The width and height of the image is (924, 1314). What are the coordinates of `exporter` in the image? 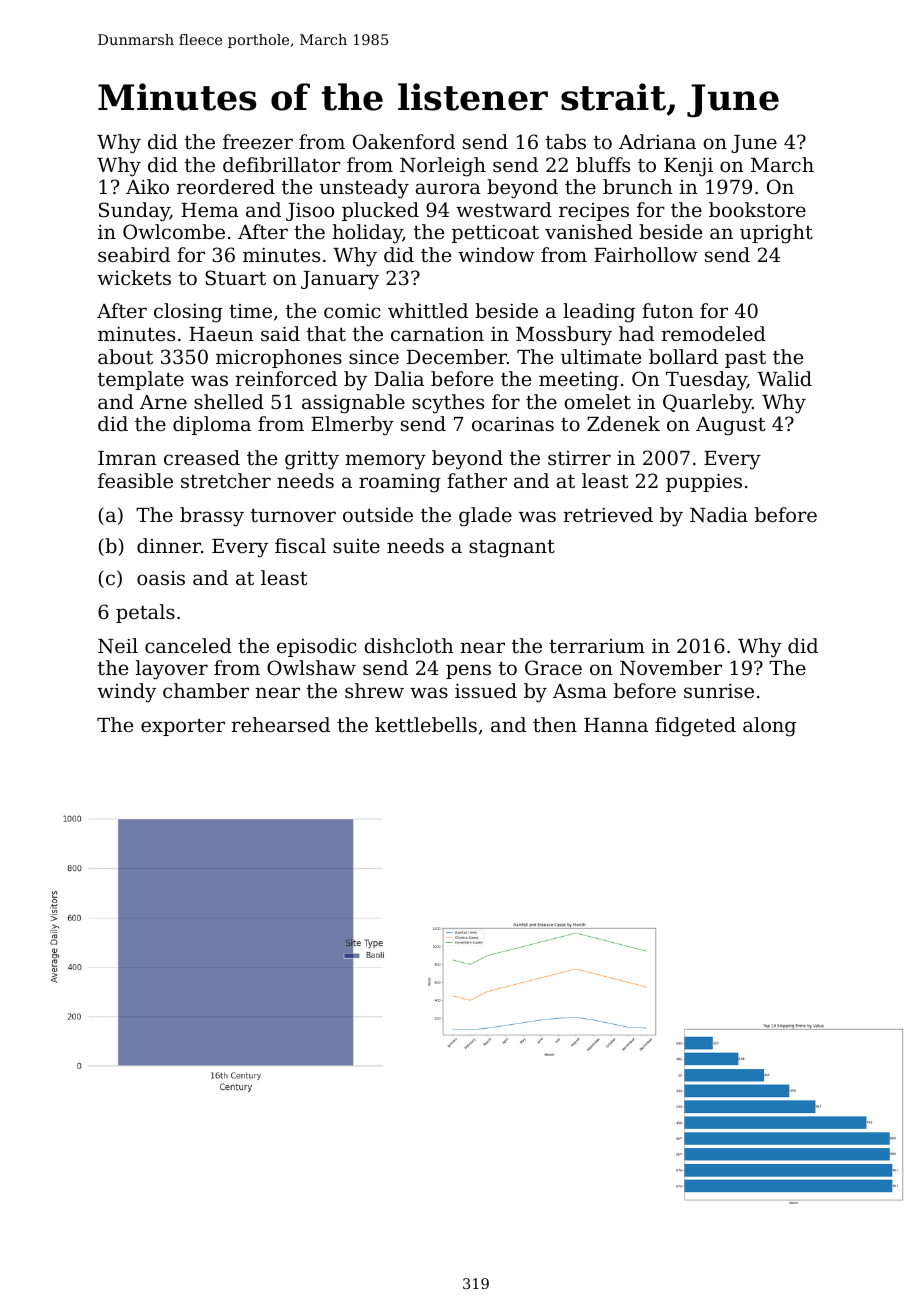 It's located at (183, 727).
